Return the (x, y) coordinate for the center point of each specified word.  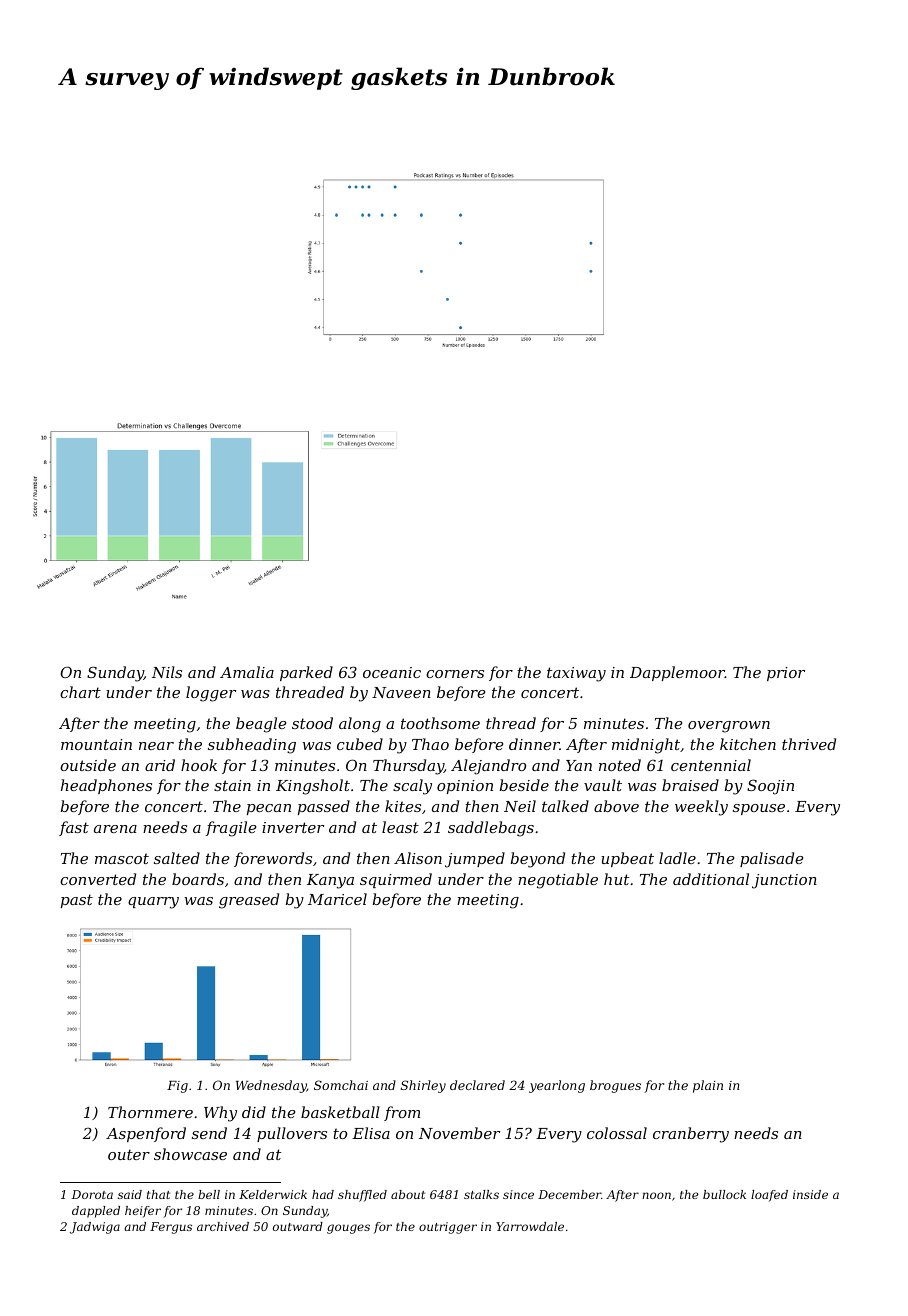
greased (249, 901)
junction (784, 881)
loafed (769, 1196)
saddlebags (491, 829)
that (158, 1194)
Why (220, 1114)
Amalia (247, 672)
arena (115, 829)
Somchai (341, 1085)
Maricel (337, 899)
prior (786, 674)
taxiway (576, 674)
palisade (771, 859)
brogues (615, 1086)
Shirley (423, 1086)
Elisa (371, 1133)
